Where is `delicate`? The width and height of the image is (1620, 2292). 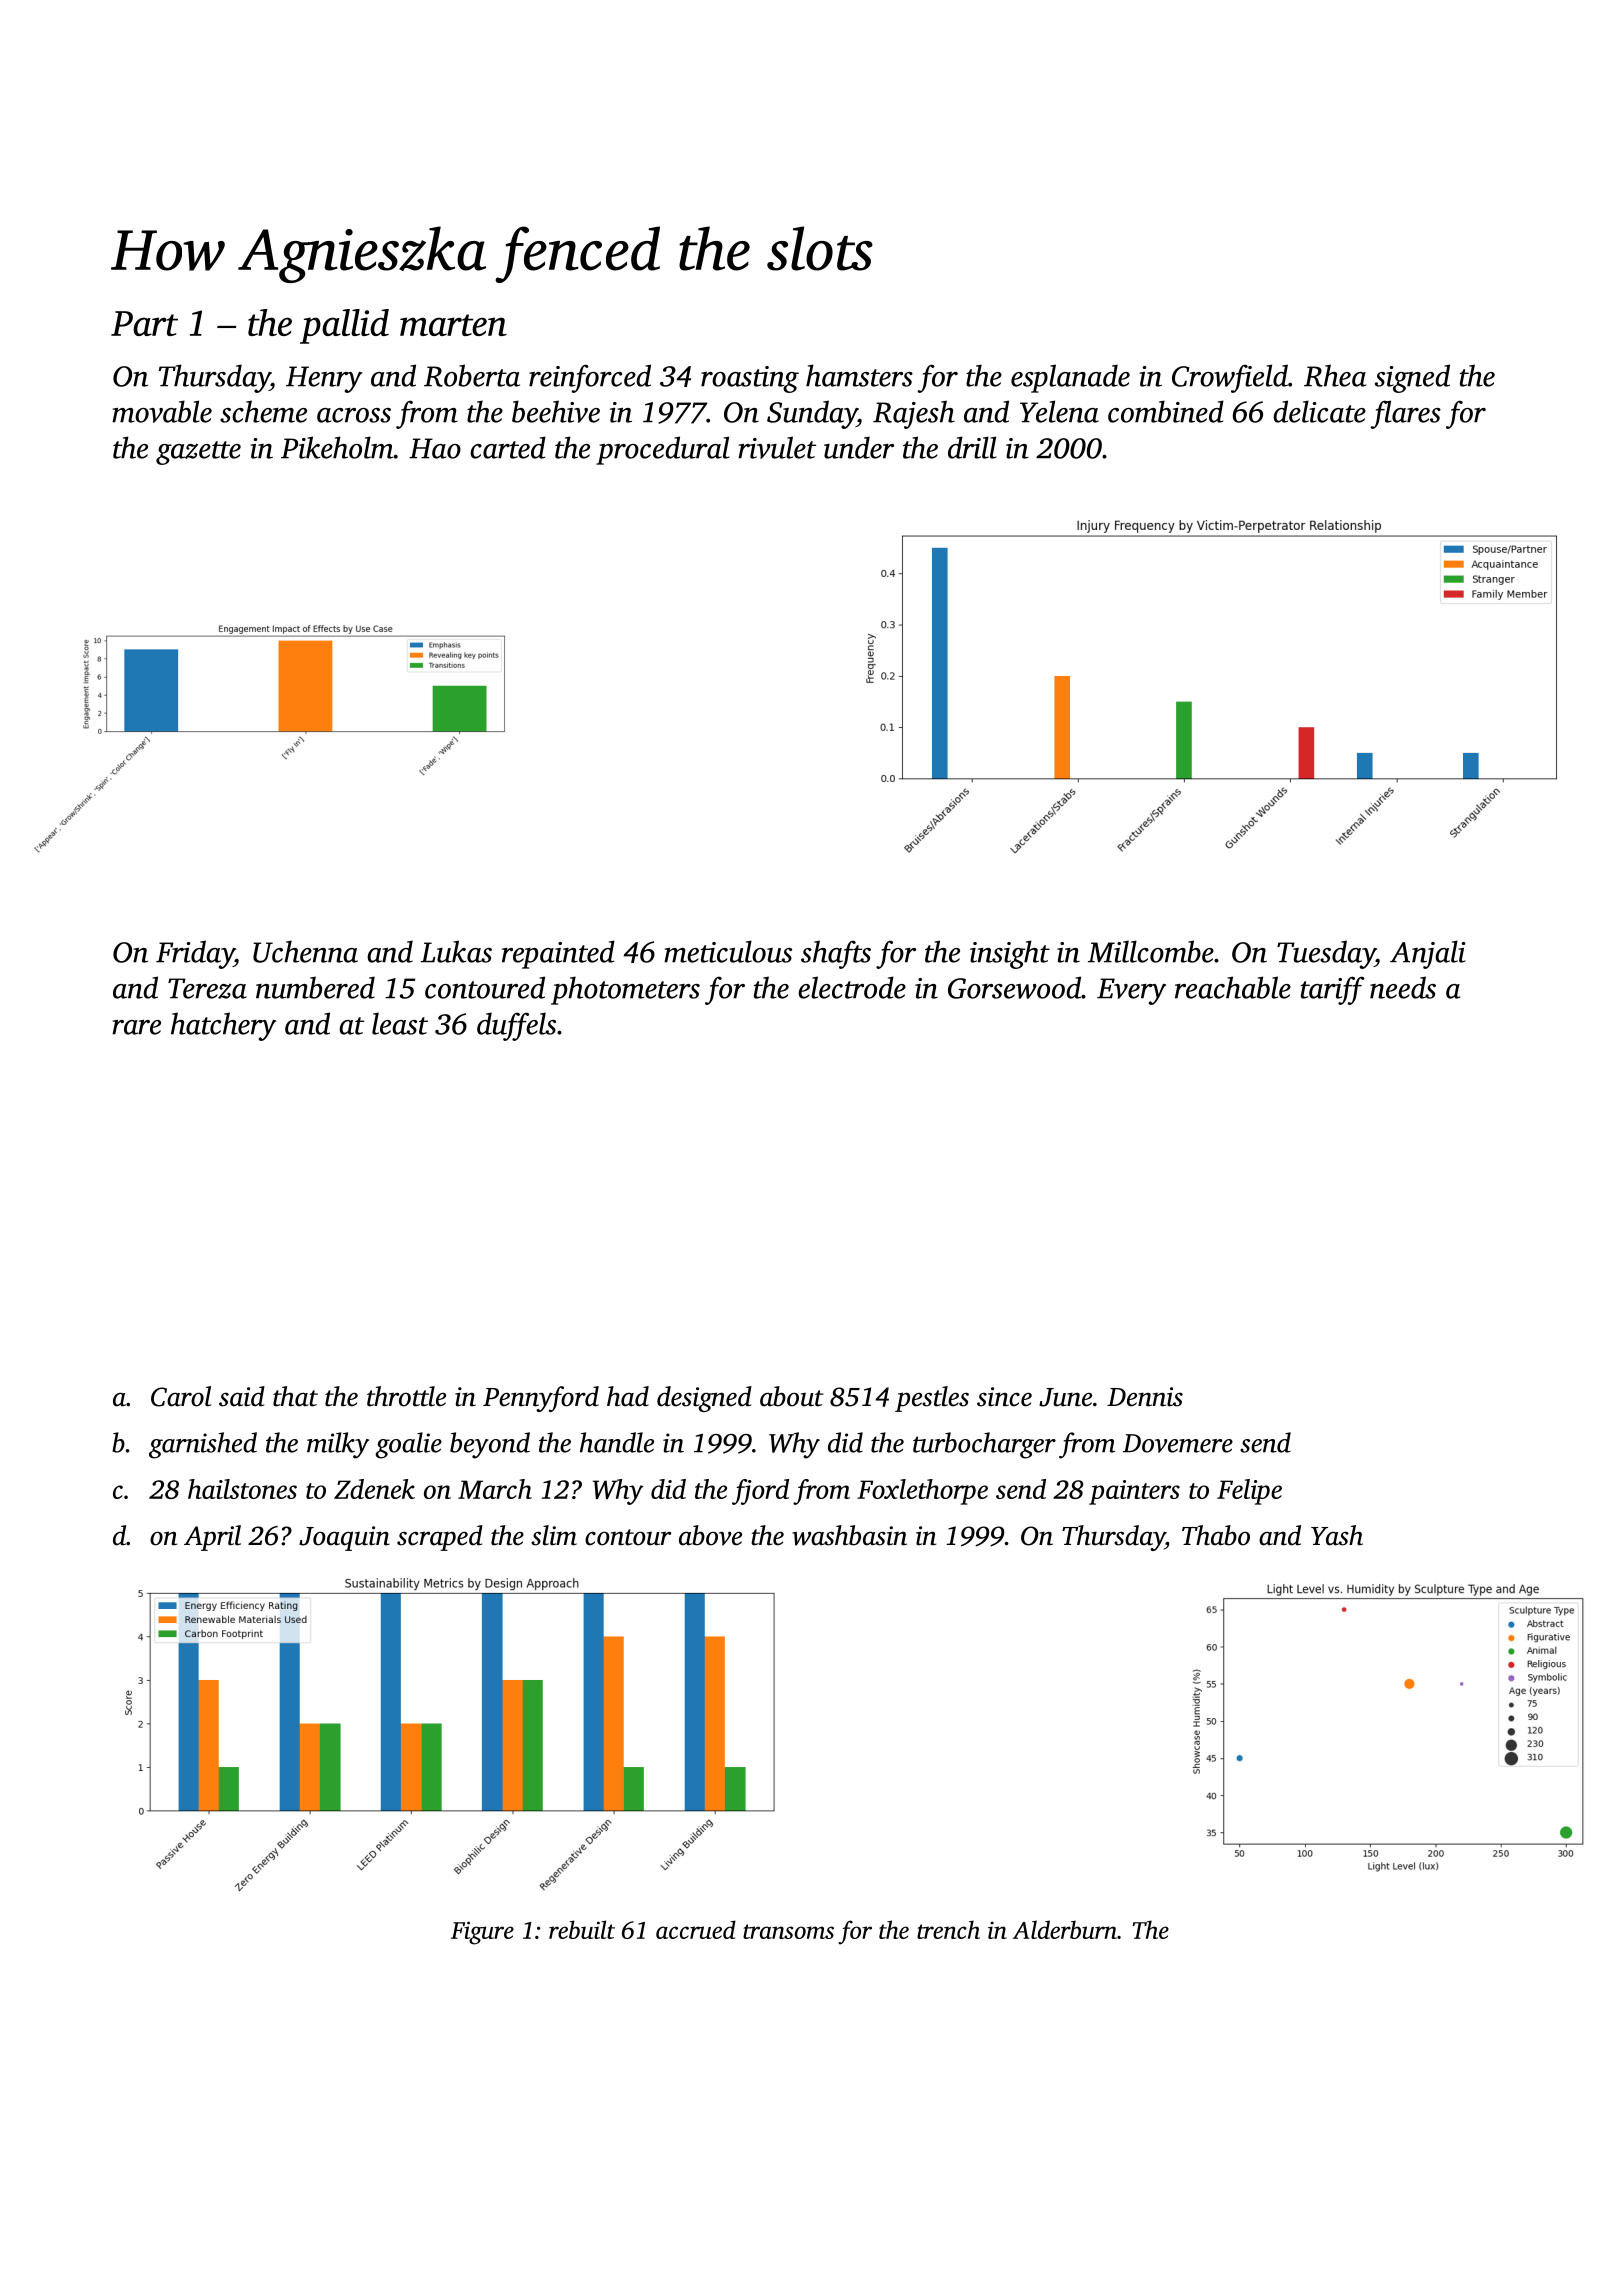 delicate is located at coordinates (1319, 411).
